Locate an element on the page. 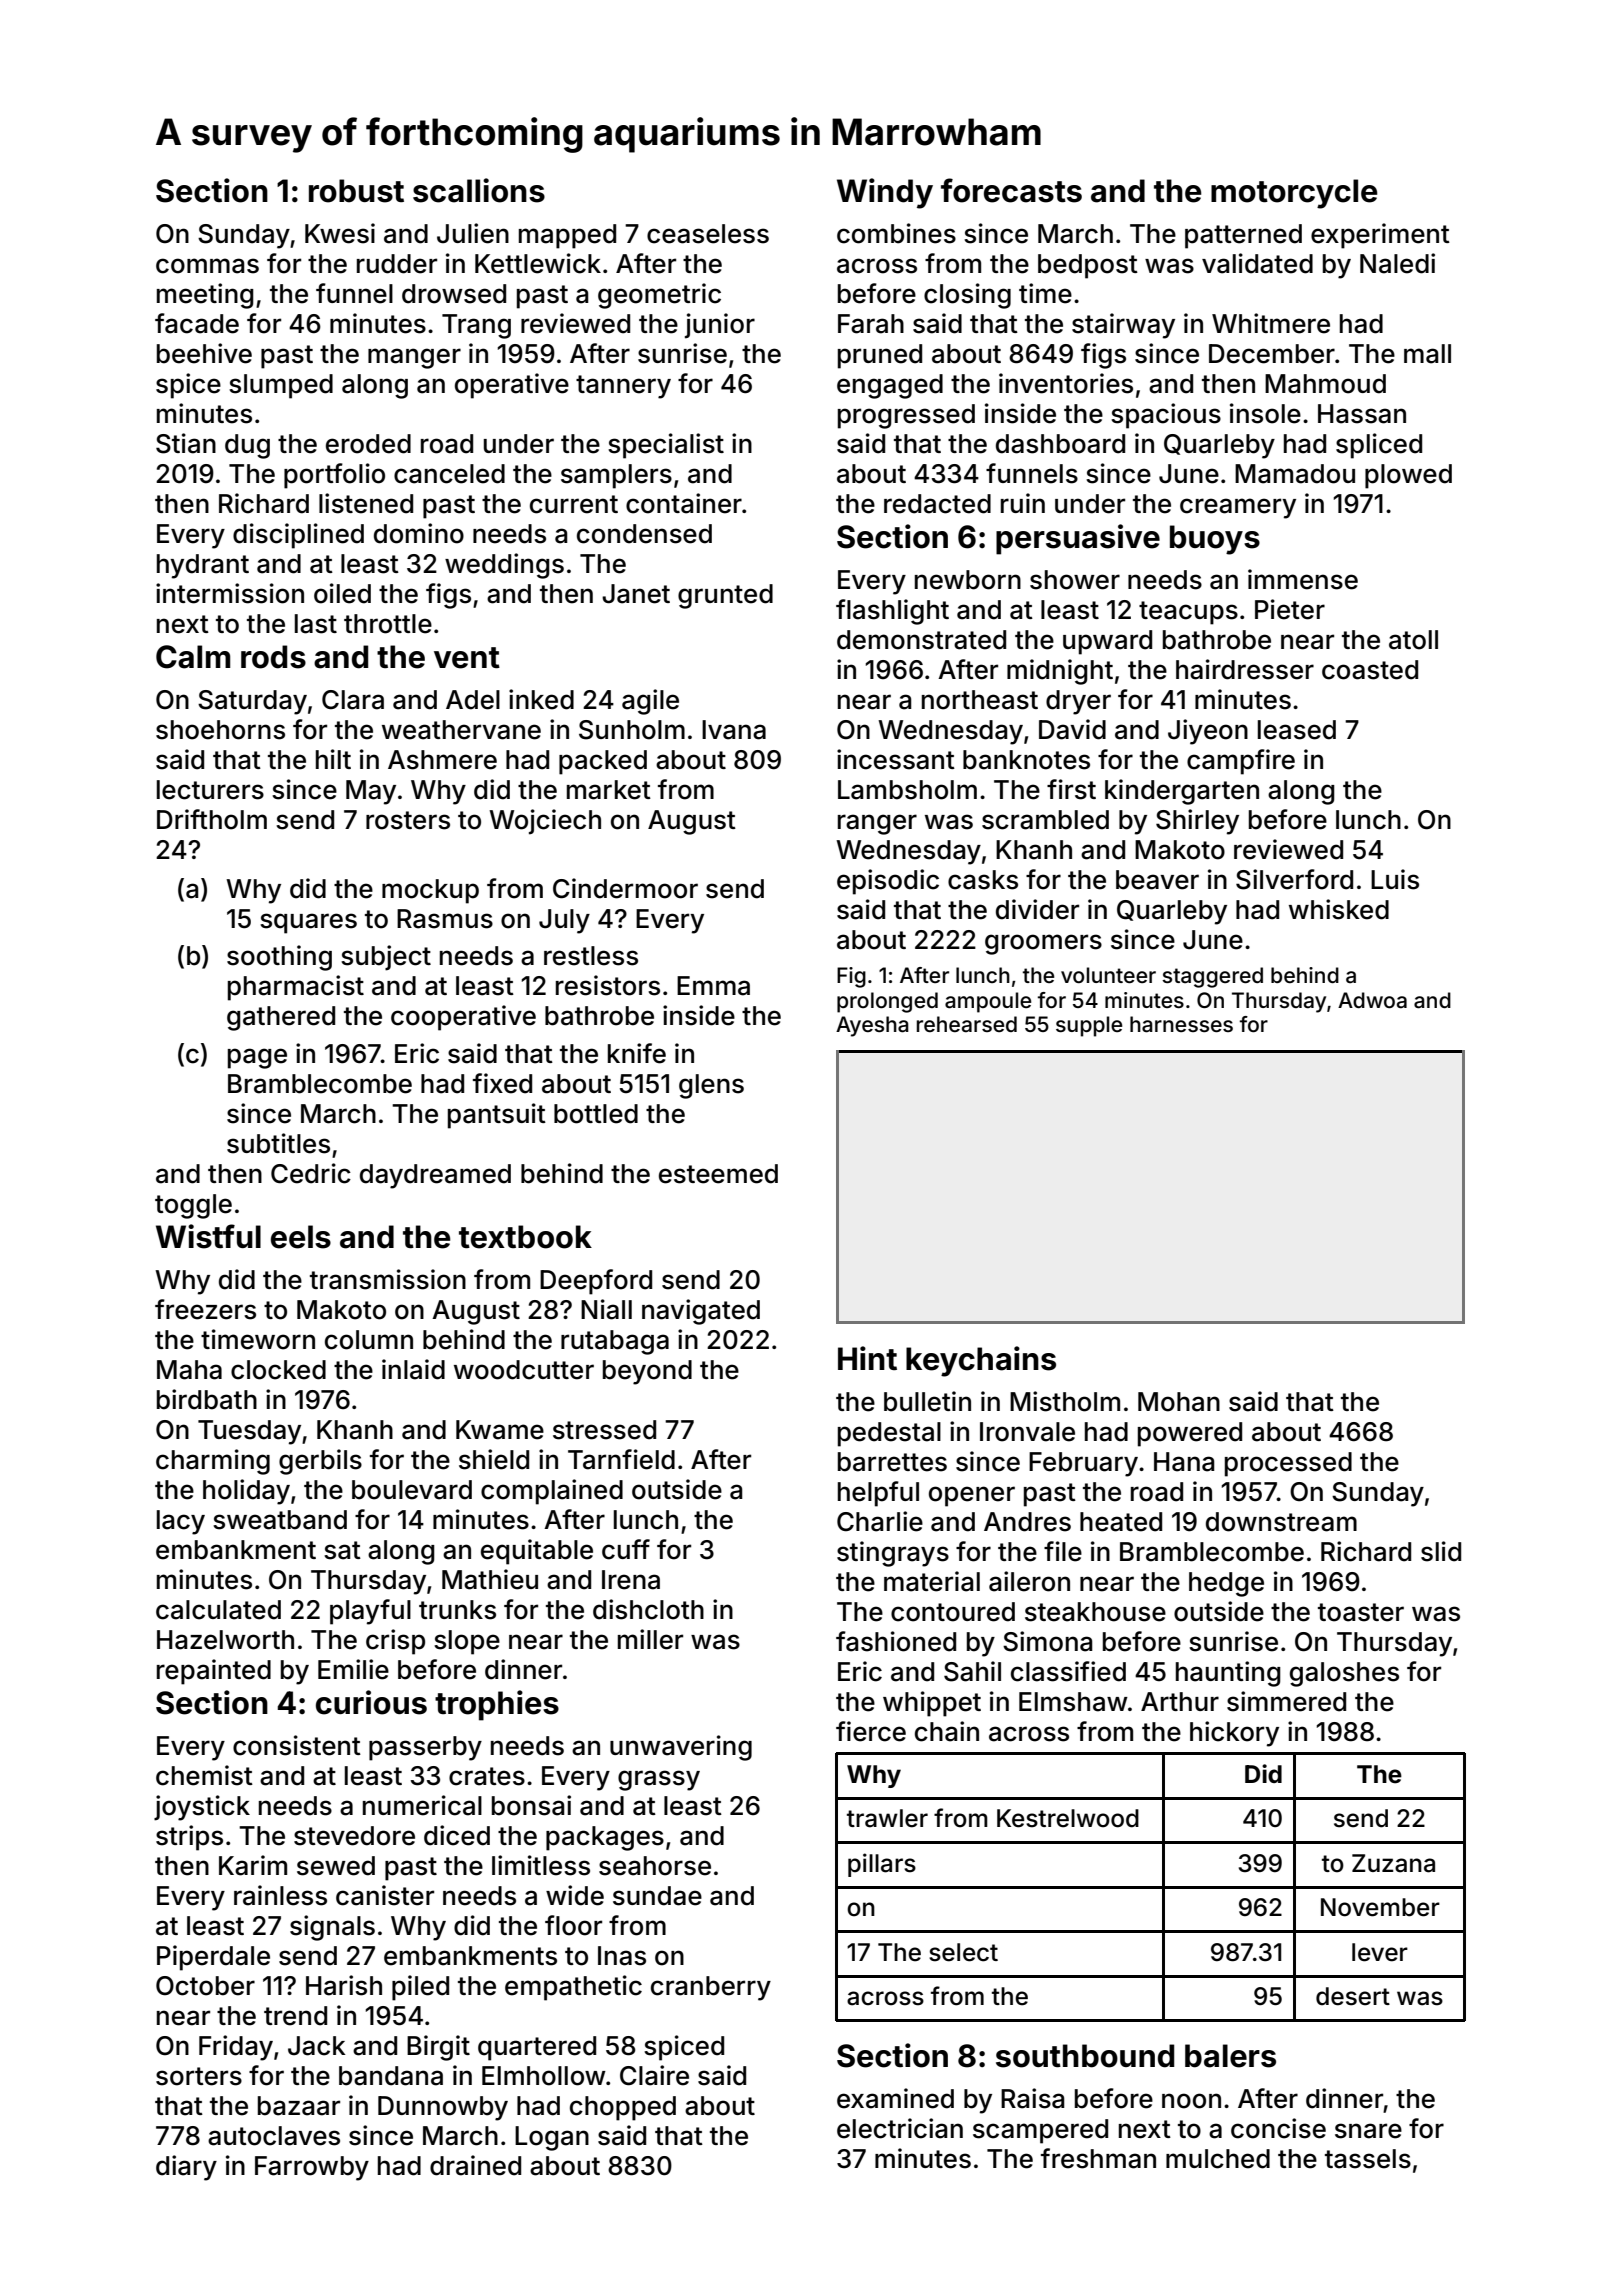 The width and height of the document is (1620, 2292). beyond is located at coordinates (647, 1372).
